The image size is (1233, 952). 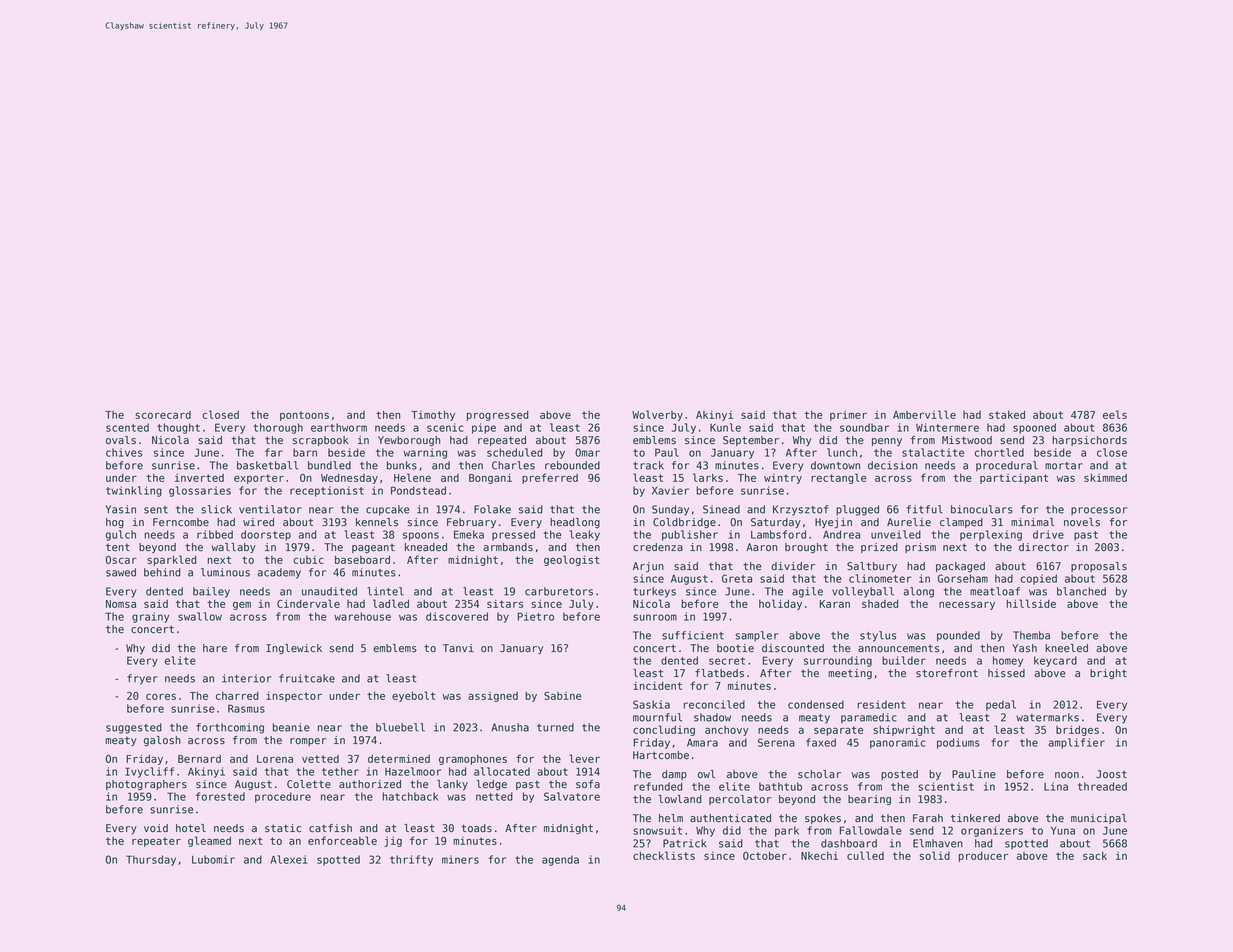 What do you see at coordinates (657, 415) in the screenshot?
I see `Wolverby` at bounding box center [657, 415].
